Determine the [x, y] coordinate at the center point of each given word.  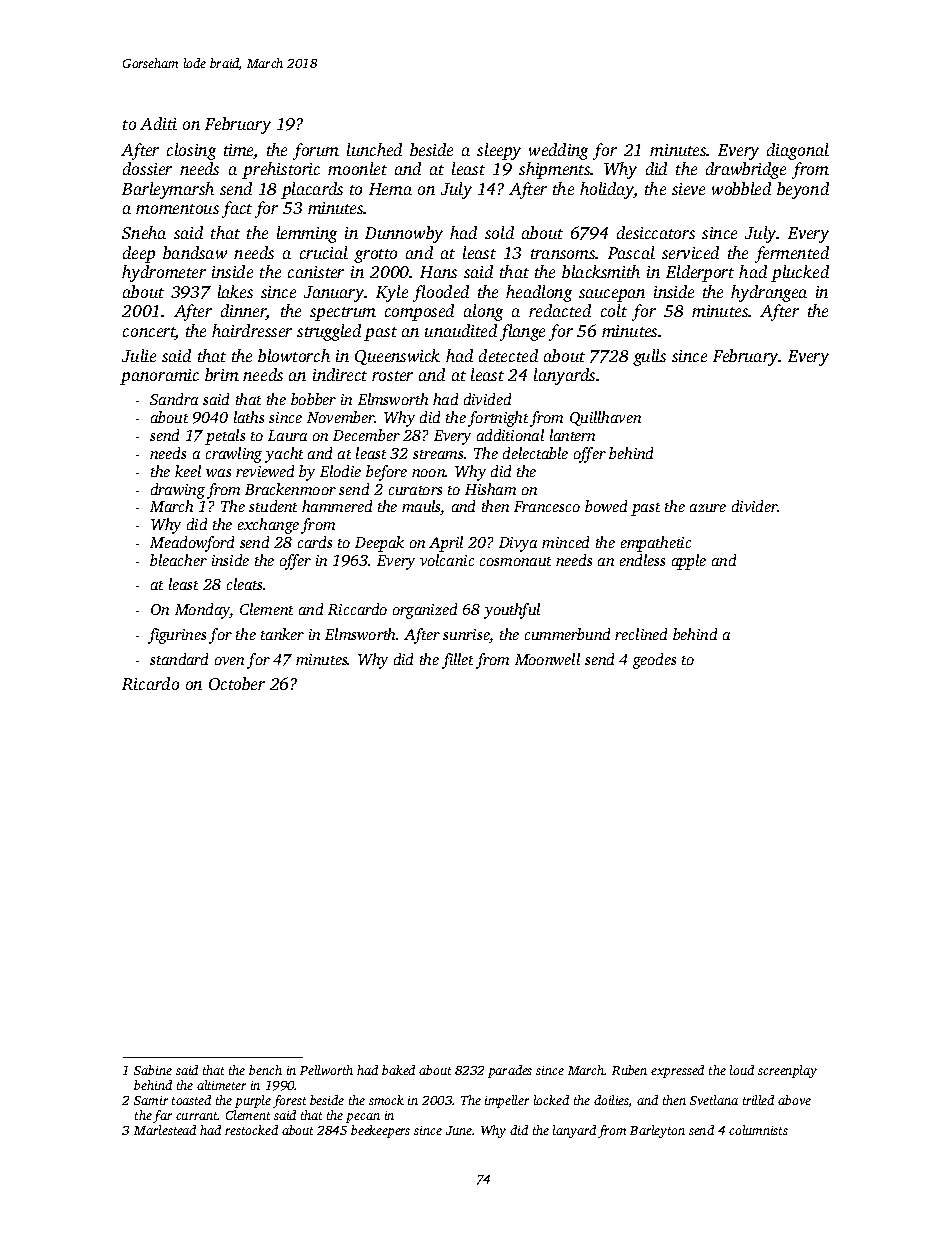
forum [316, 151]
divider [755, 506]
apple [689, 562]
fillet [457, 661]
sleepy [499, 151]
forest [289, 1101]
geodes [654, 661]
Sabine [153, 1070]
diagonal [798, 151]
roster [392, 376]
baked [398, 1070]
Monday [202, 611]
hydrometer [164, 273]
